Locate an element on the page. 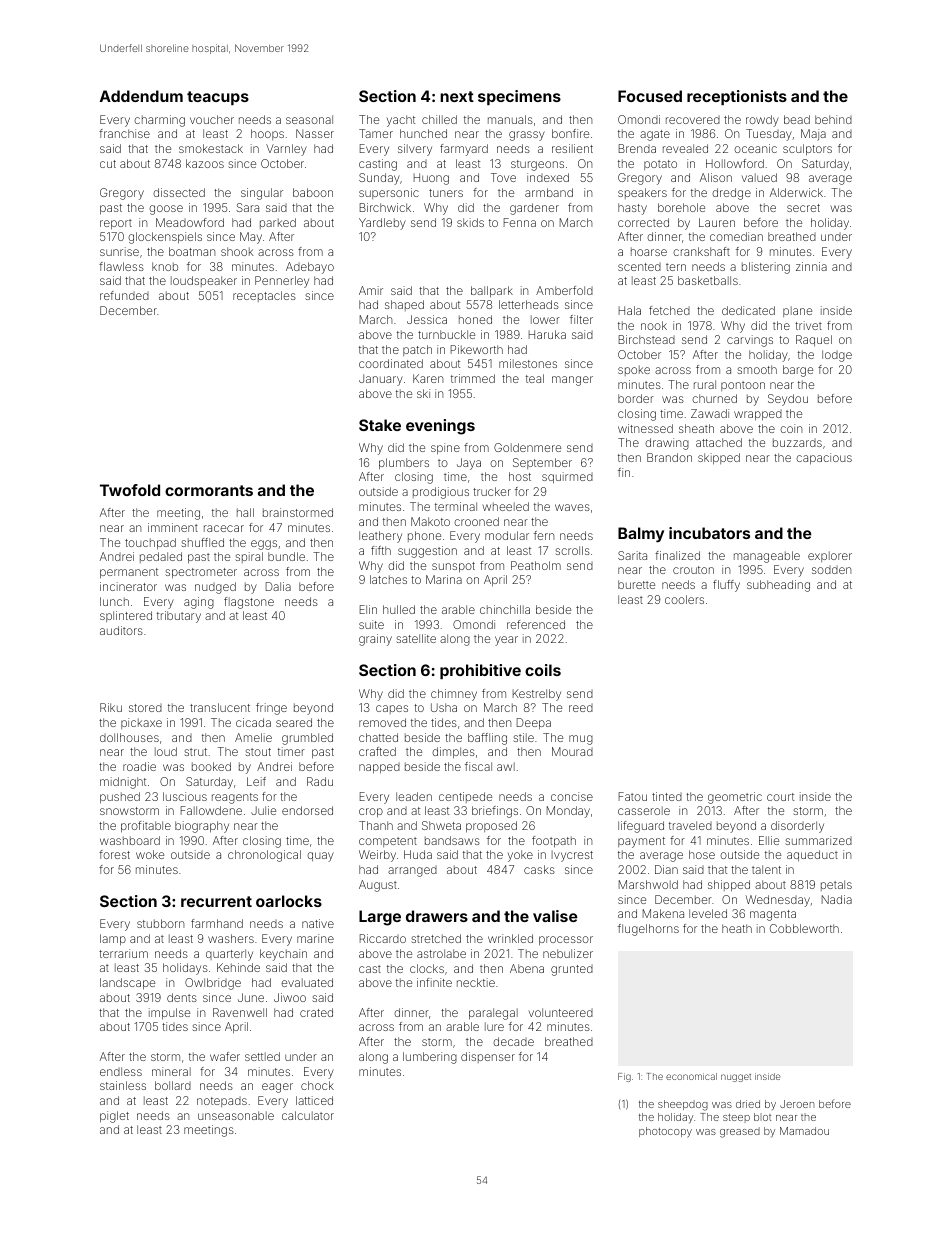  indexed is located at coordinates (548, 177).
